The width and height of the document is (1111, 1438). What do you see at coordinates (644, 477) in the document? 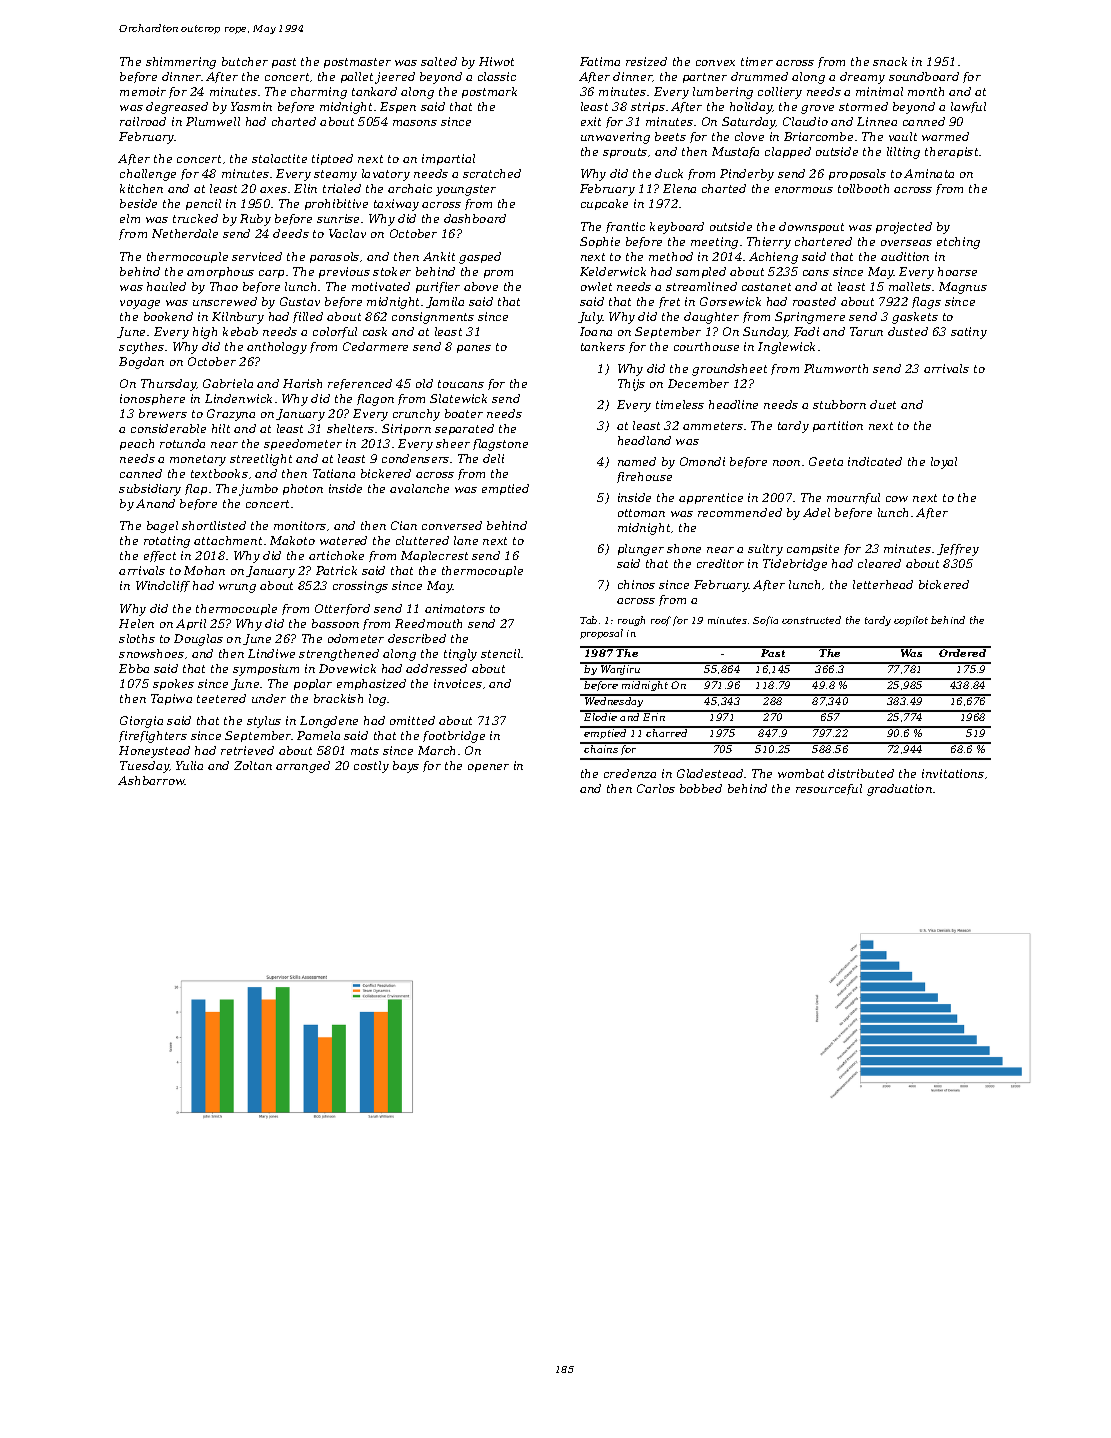
I see `firehouse` at bounding box center [644, 477].
